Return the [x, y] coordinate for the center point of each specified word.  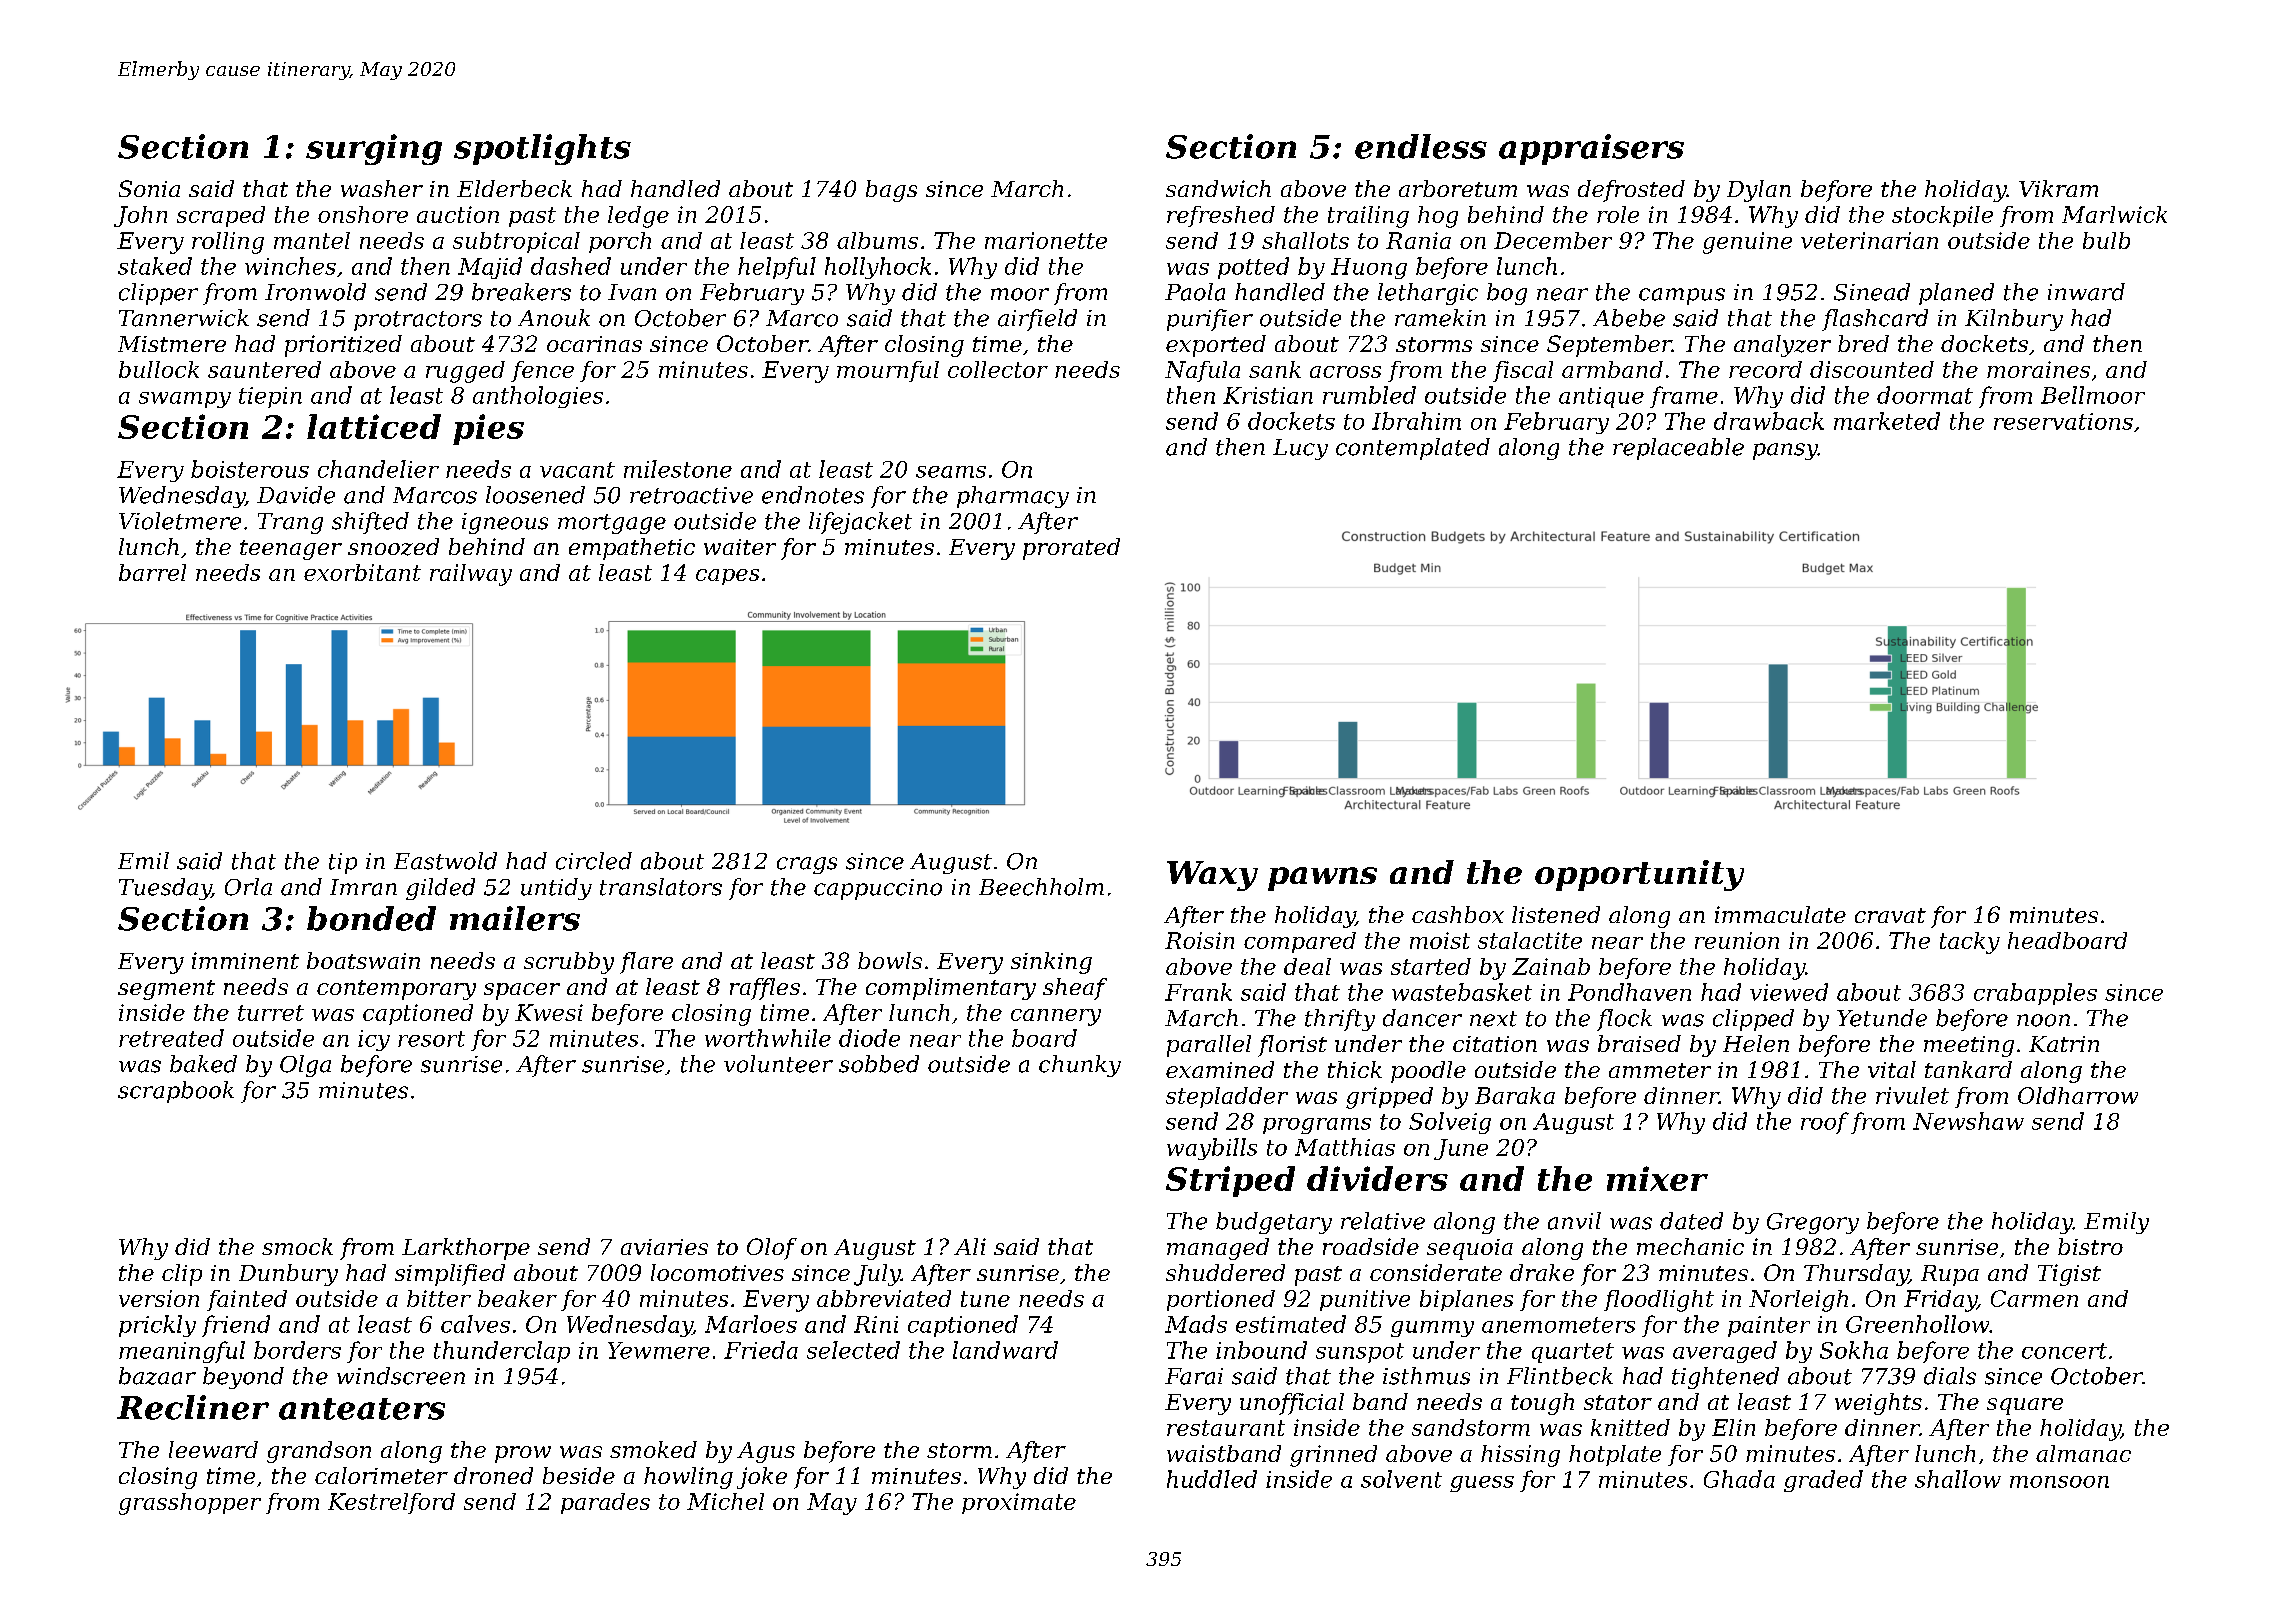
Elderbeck [514, 188]
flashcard [1875, 320]
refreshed [1221, 216]
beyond [243, 1378]
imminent [245, 960]
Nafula [1202, 371]
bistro [2090, 1246]
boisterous [250, 469]
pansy [1785, 451]
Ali [970, 1246]
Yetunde [1882, 1018]
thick [1355, 1069]
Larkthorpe [466, 1249]
